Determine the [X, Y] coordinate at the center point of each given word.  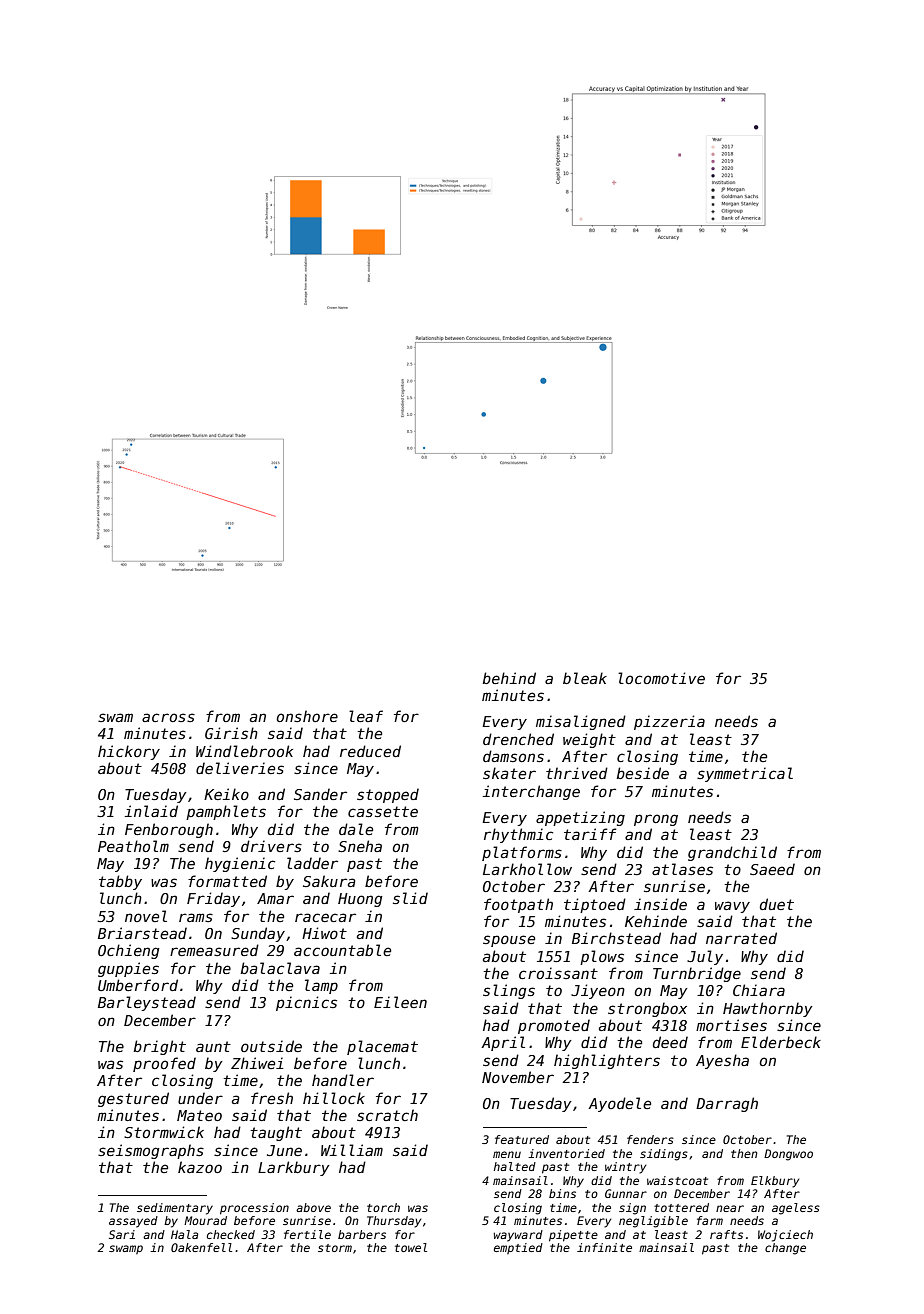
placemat [382, 1047]
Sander [320, 794]
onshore [307, 716]
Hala [184, 1234]
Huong [360, 900]
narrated [741, 938]
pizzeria [669, 722]
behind [509, 678]
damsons [513, 756]
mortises [731, 1025]
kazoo [200, 1167]
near [730, 1208]
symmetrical [745, 774]
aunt [213, 1046]
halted [515, 1166]
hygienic [240, 864]
